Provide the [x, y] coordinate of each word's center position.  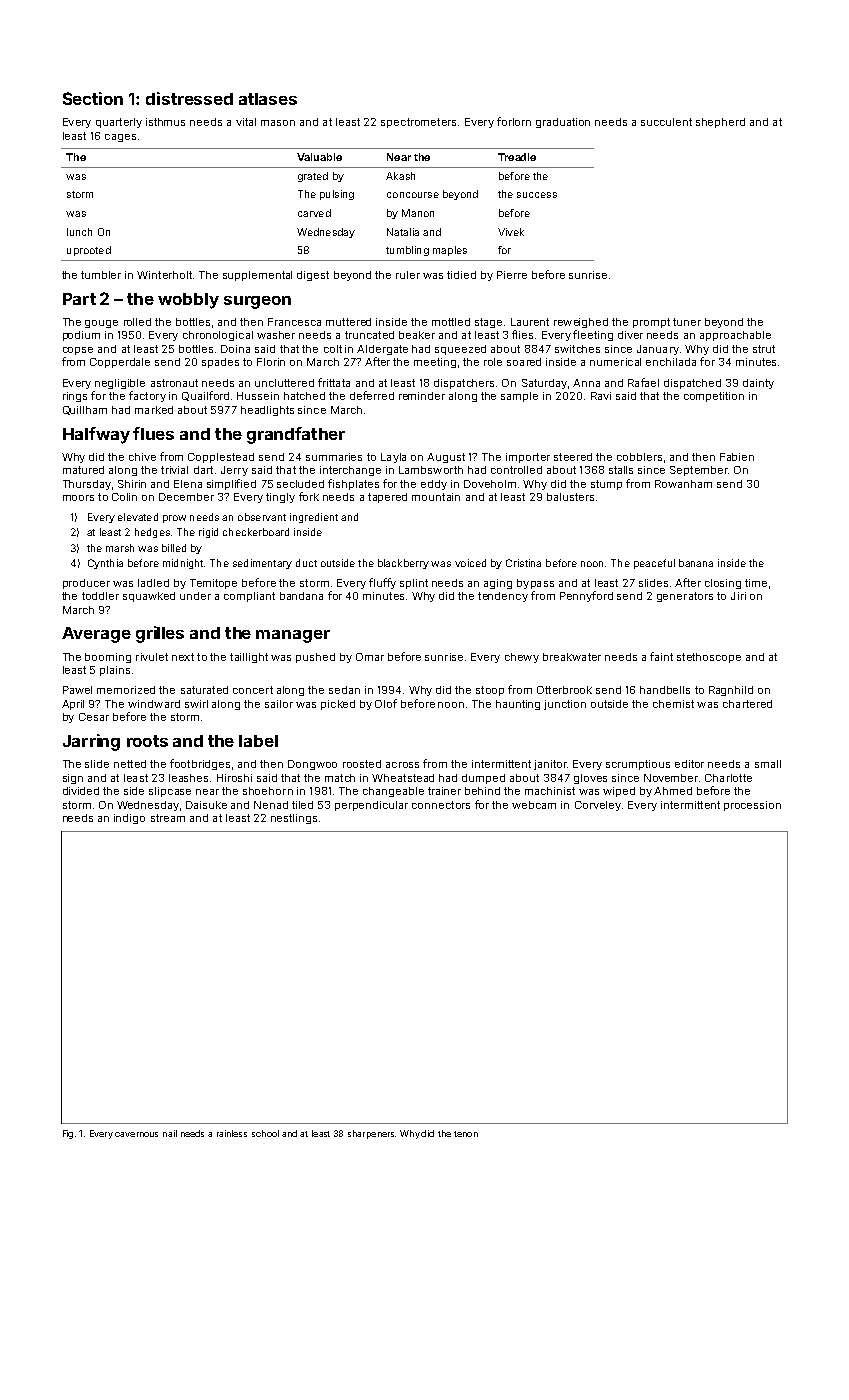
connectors [441, 805]
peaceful [654, 564]
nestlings [294, 819]
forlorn [514, 121]
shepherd [720, 123]
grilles [160, 634]
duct [306, 563]
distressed [189, 98]
